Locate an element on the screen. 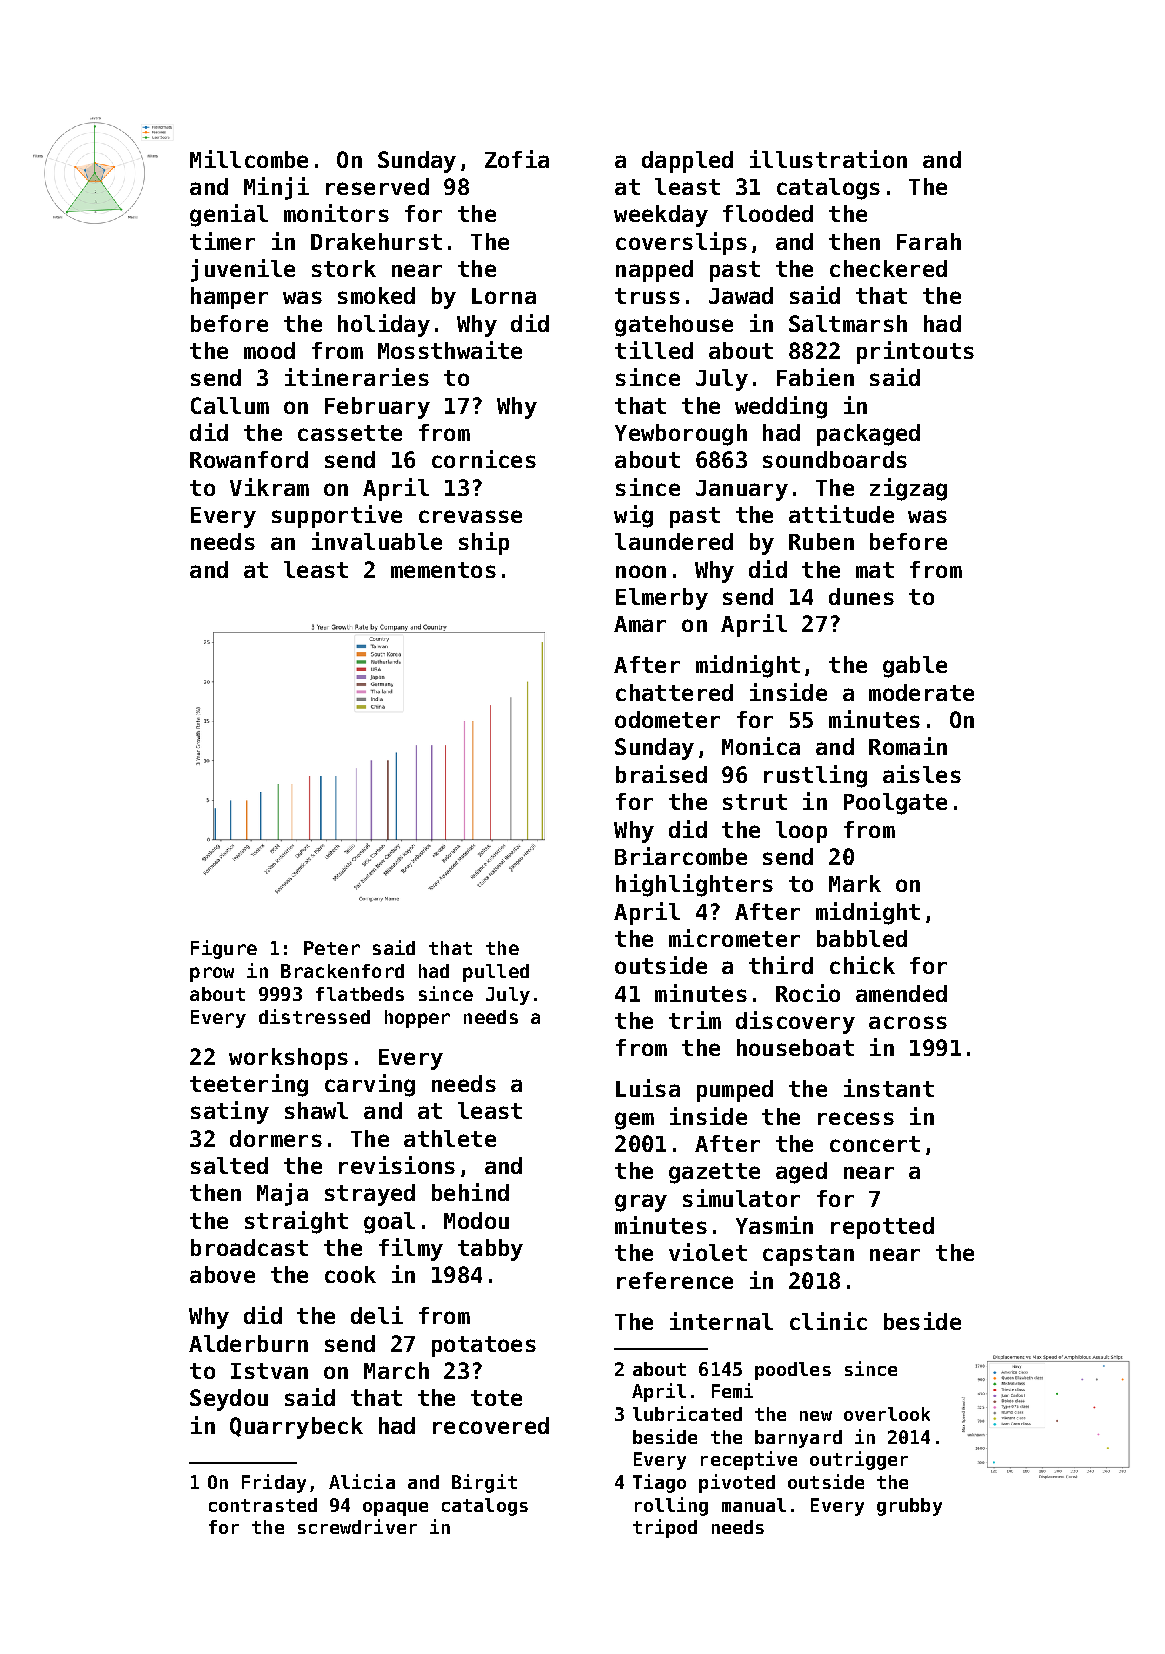 This screenshot has width=1165, height=1654. rustling is located at coordinates (815, 776).
